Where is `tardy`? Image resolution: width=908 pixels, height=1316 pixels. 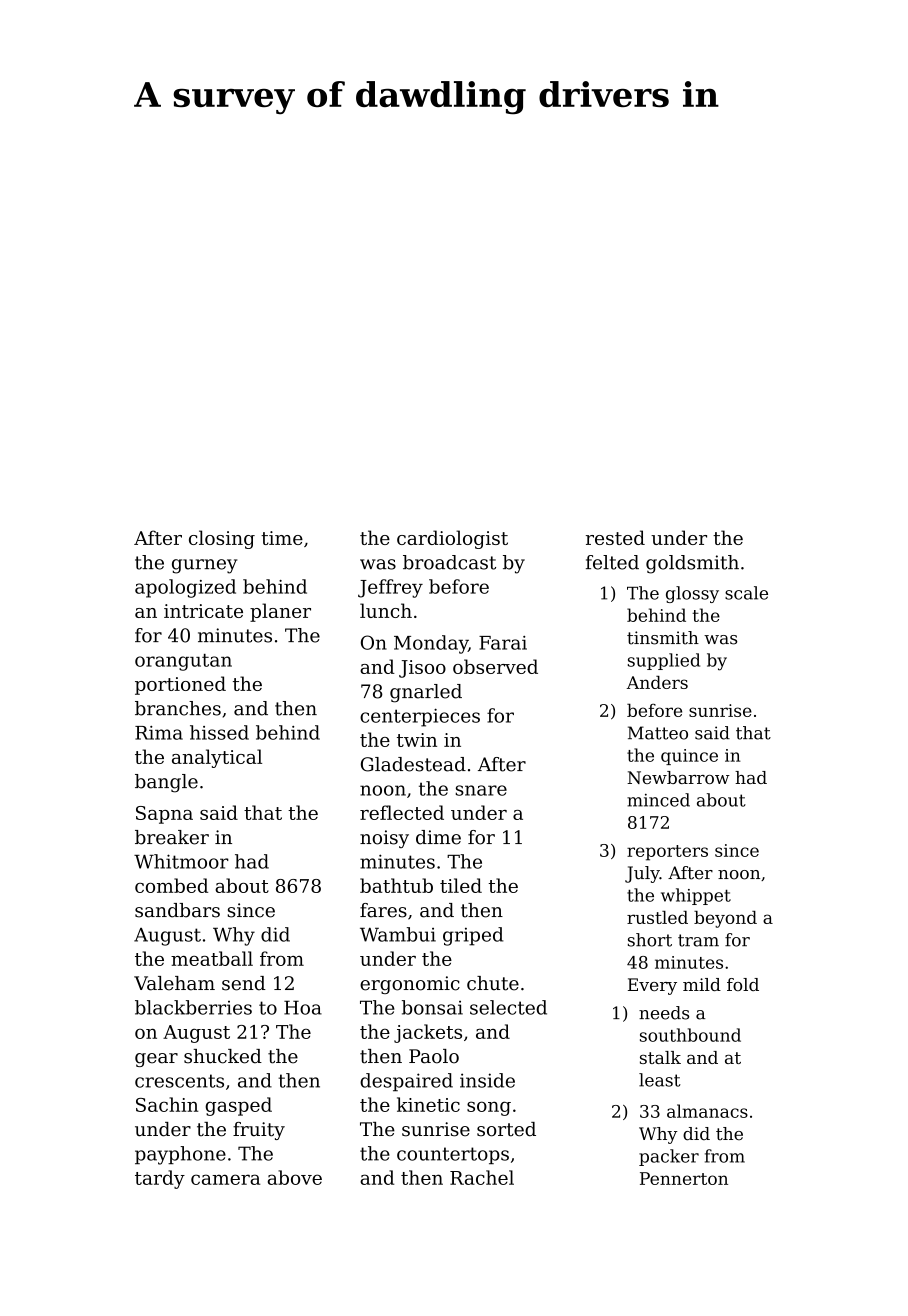 tardy is located at coordinates (160, 1179).
